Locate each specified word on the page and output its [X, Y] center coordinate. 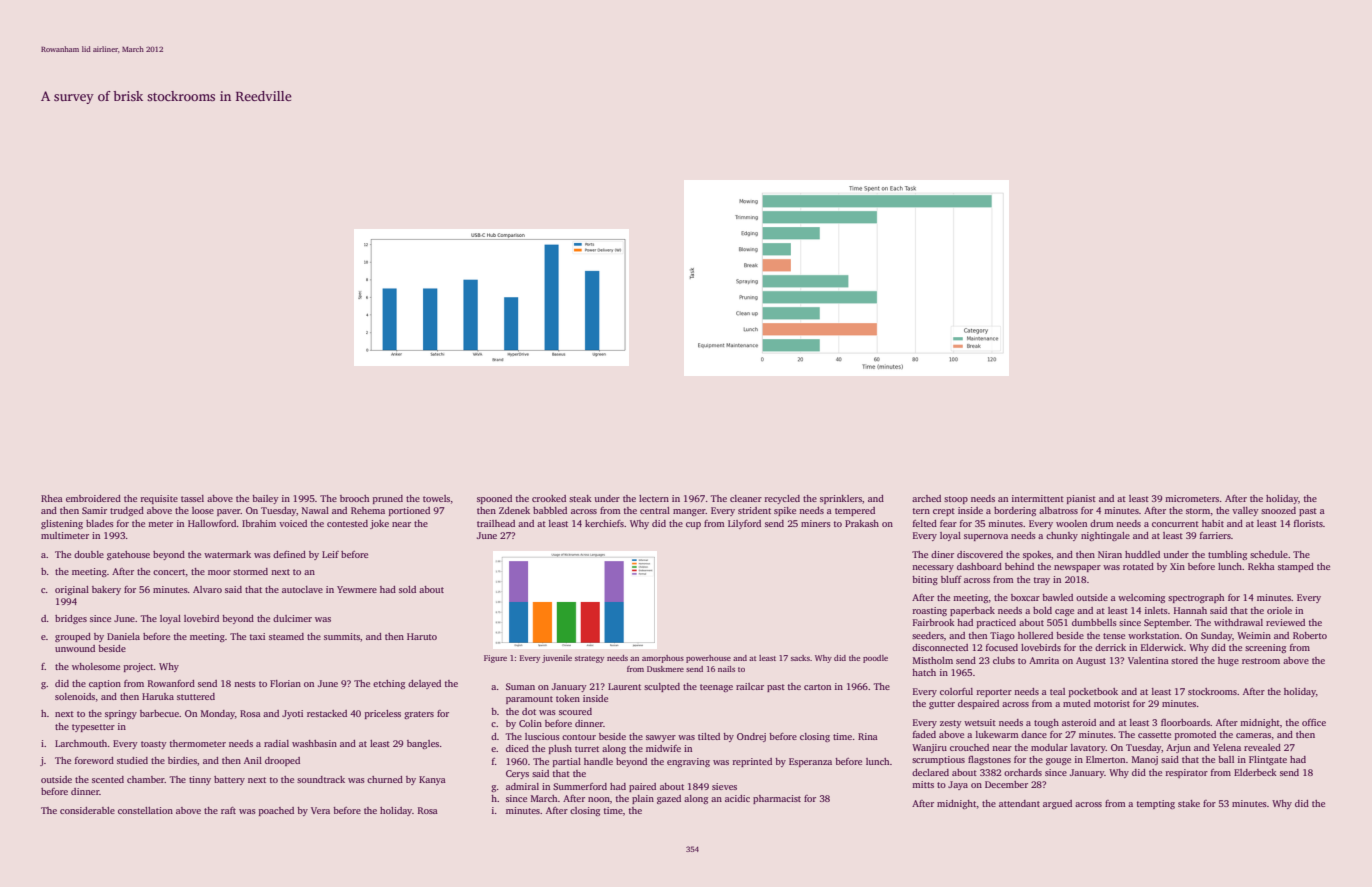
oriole [1279, 610]
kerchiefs [604, 523]
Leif [330, 554]
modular [1049, 747]
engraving [688, 762]
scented [108, 779]
